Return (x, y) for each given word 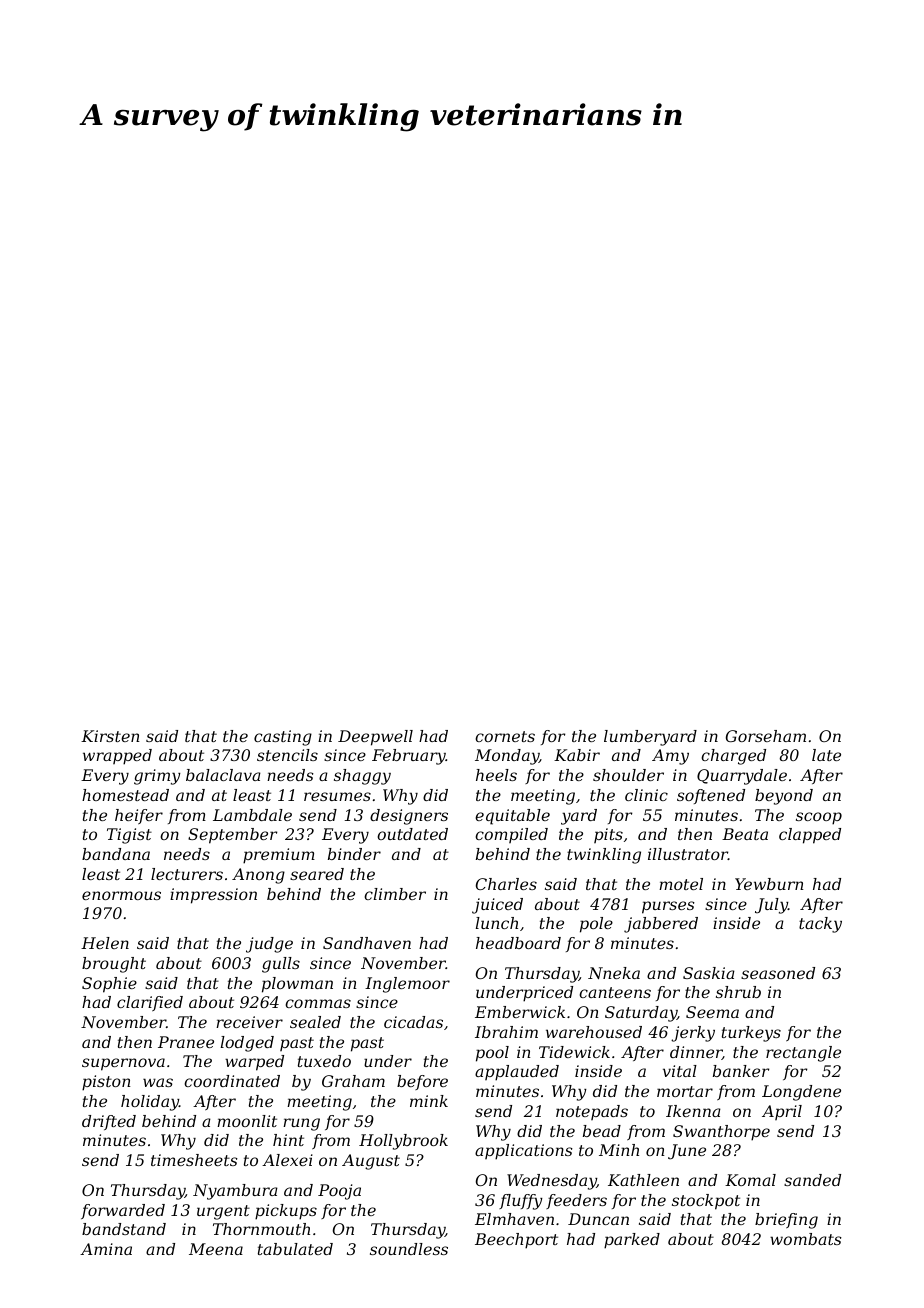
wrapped (117, 757)
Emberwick (520, 1012)
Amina (106, 1249)
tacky (820, 925)
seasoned (778, 973)
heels (496, 775)
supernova (123, 1064)
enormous (121, 895)
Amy (670, 757)
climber (395, 894)
